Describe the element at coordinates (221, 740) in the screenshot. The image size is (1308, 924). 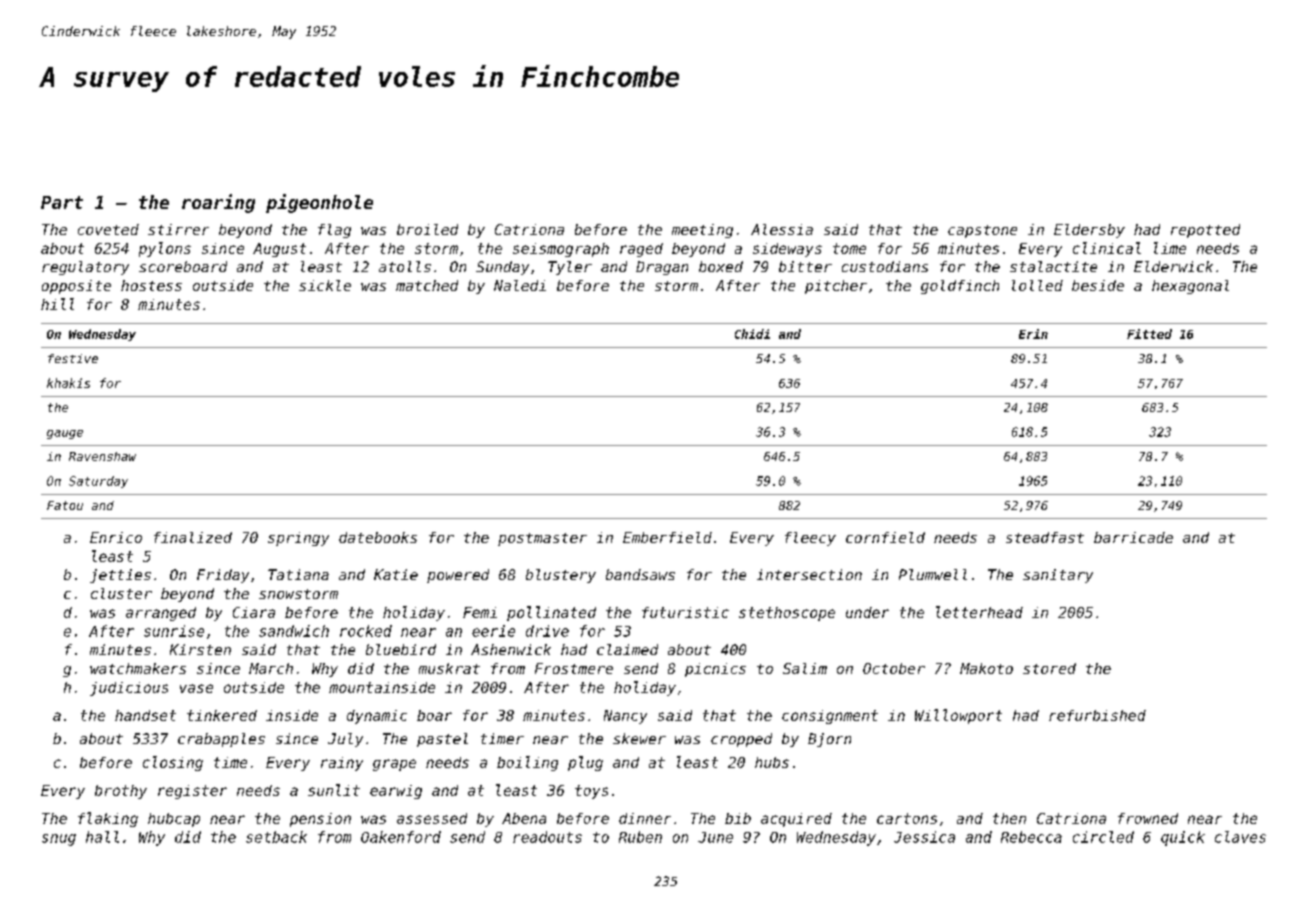
I see `crabapples` at that location.
